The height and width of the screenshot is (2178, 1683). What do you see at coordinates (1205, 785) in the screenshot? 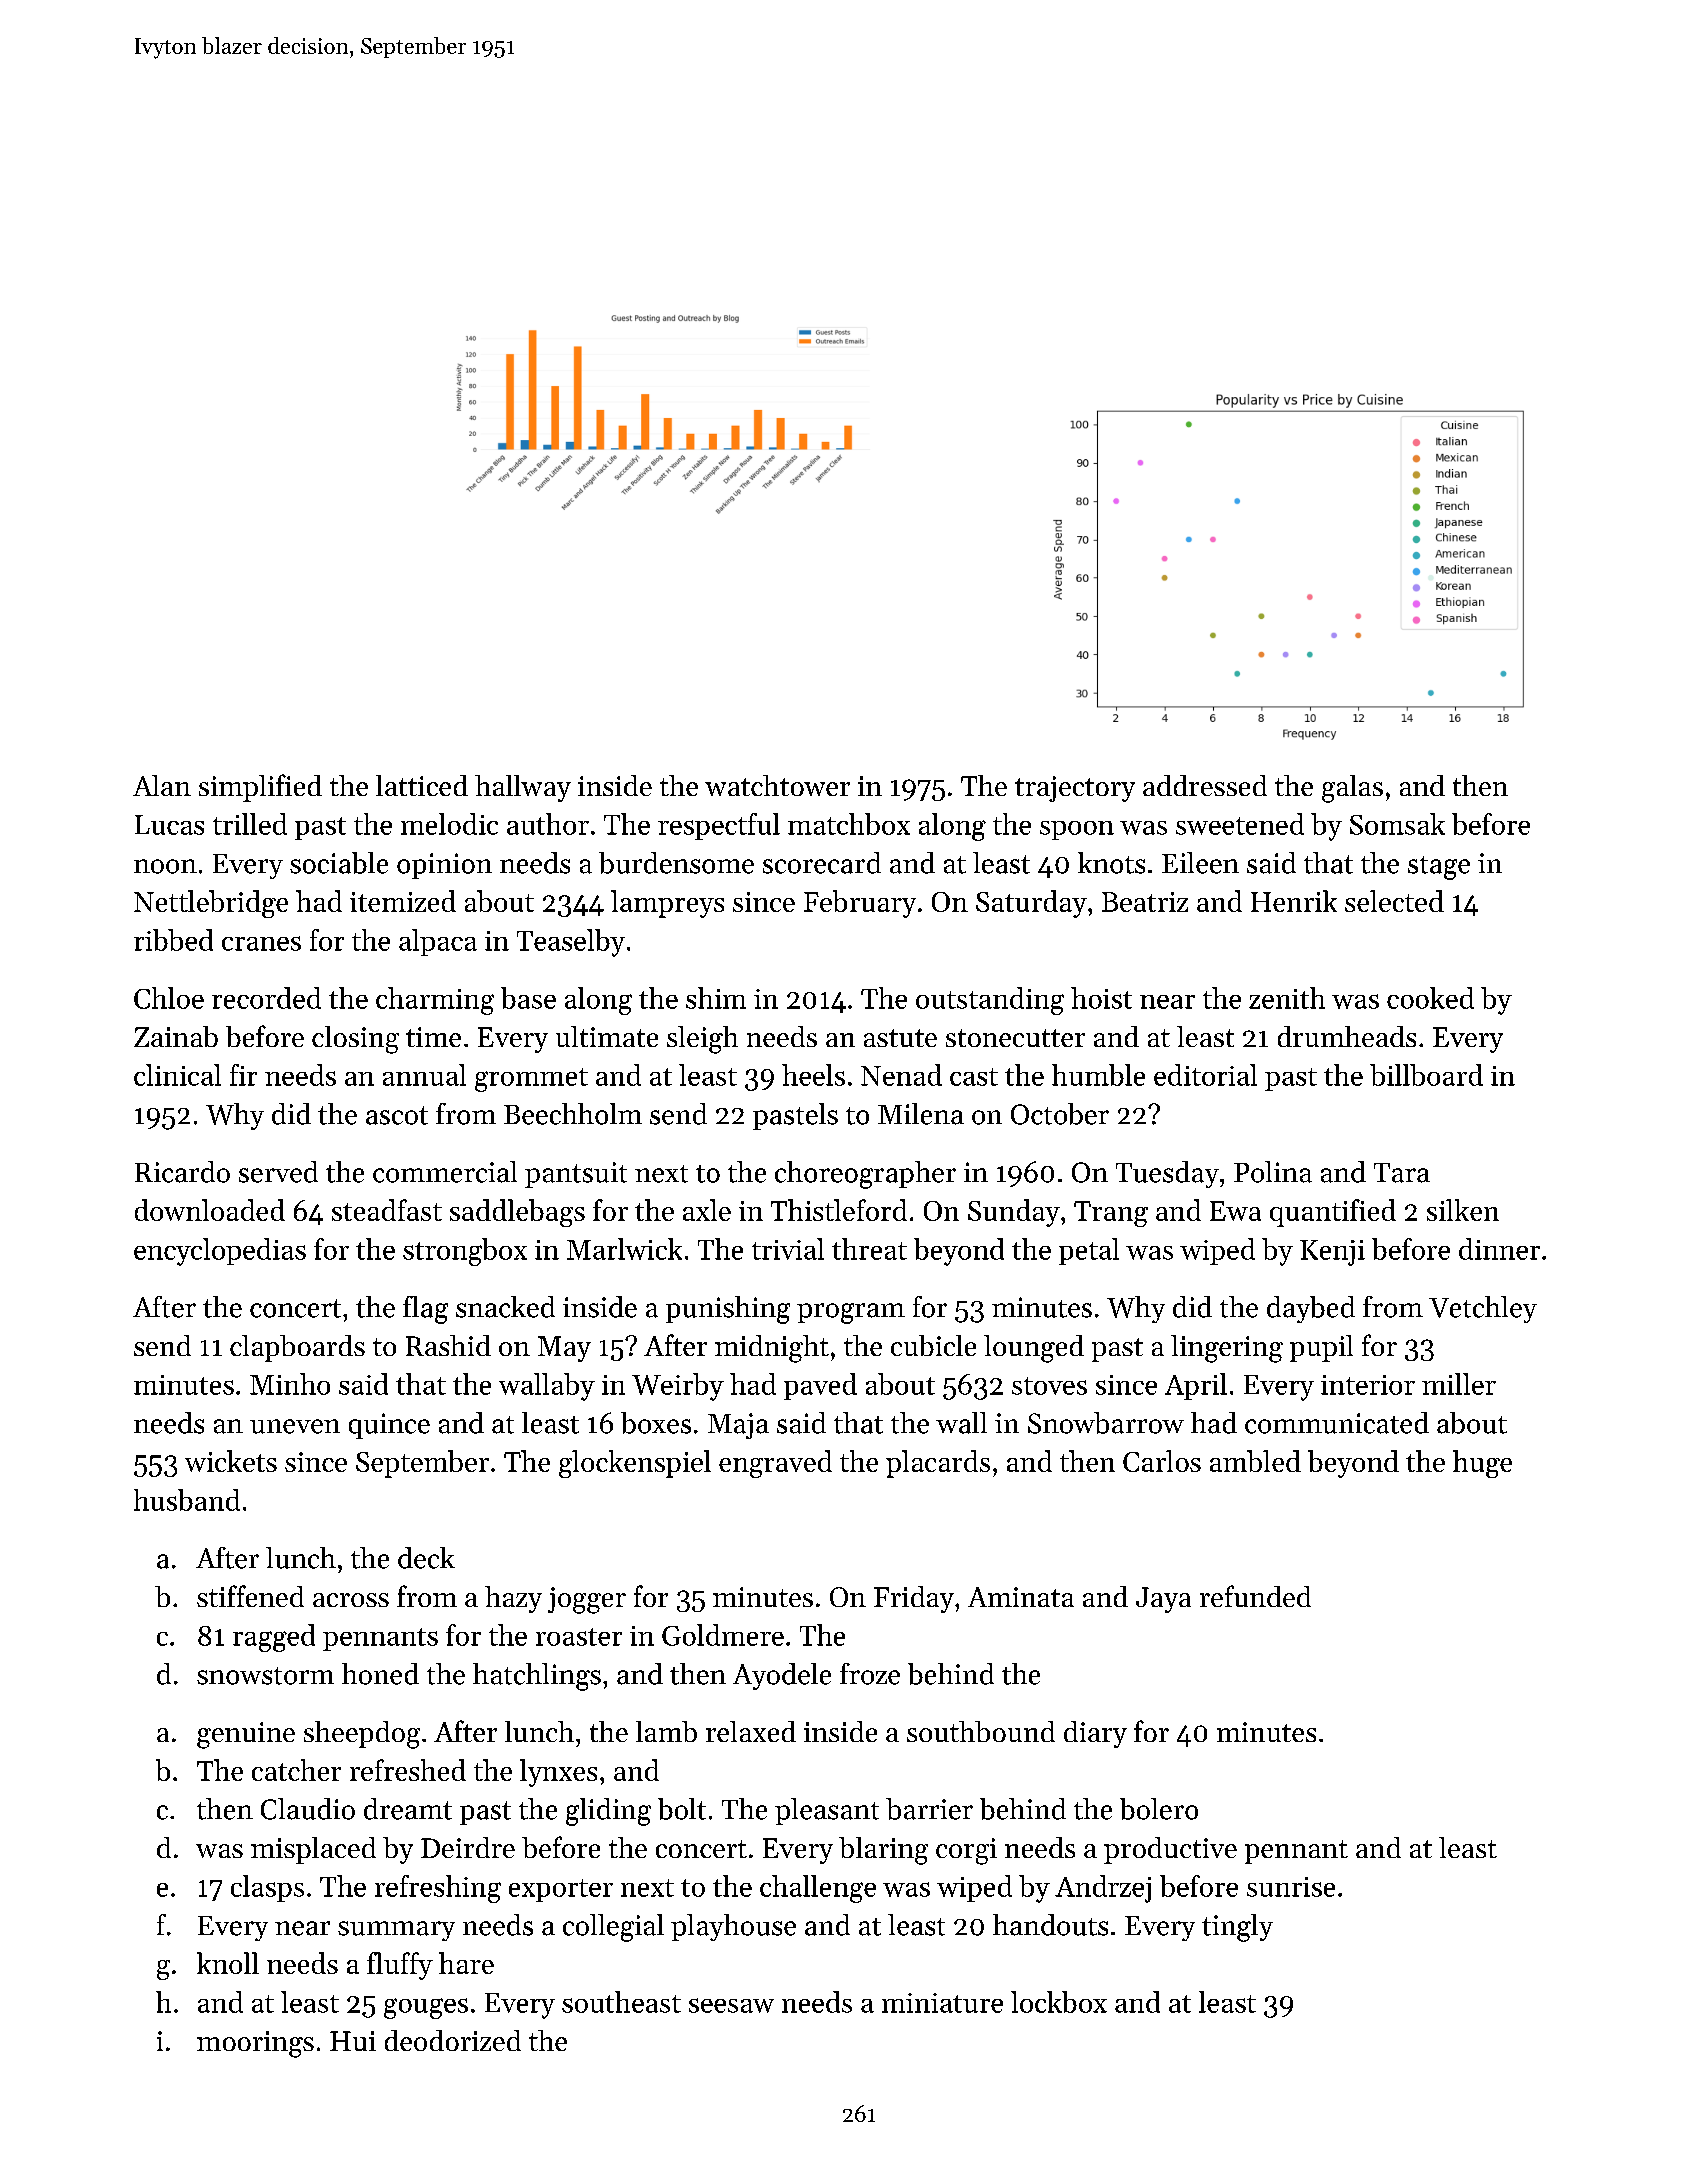
I see `addressed` at bounding box center [1205, 785].
